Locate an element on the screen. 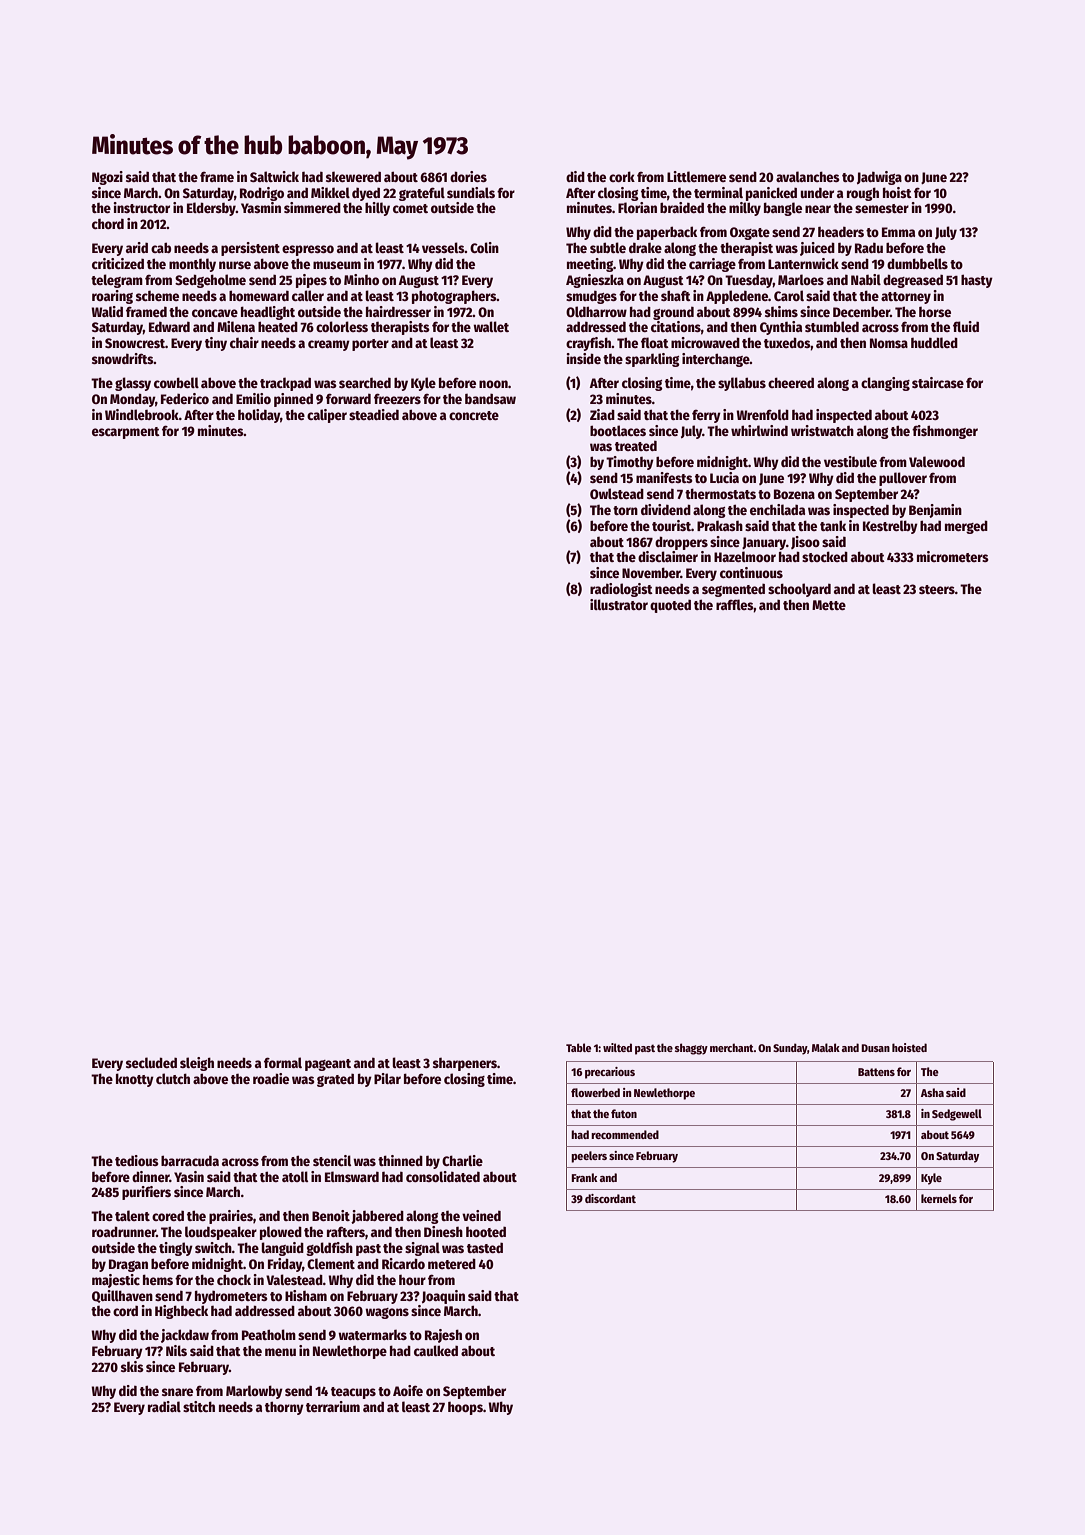 This screenshot has width=1085, height=1535. plowed is located at coordinates (281, 1233).
